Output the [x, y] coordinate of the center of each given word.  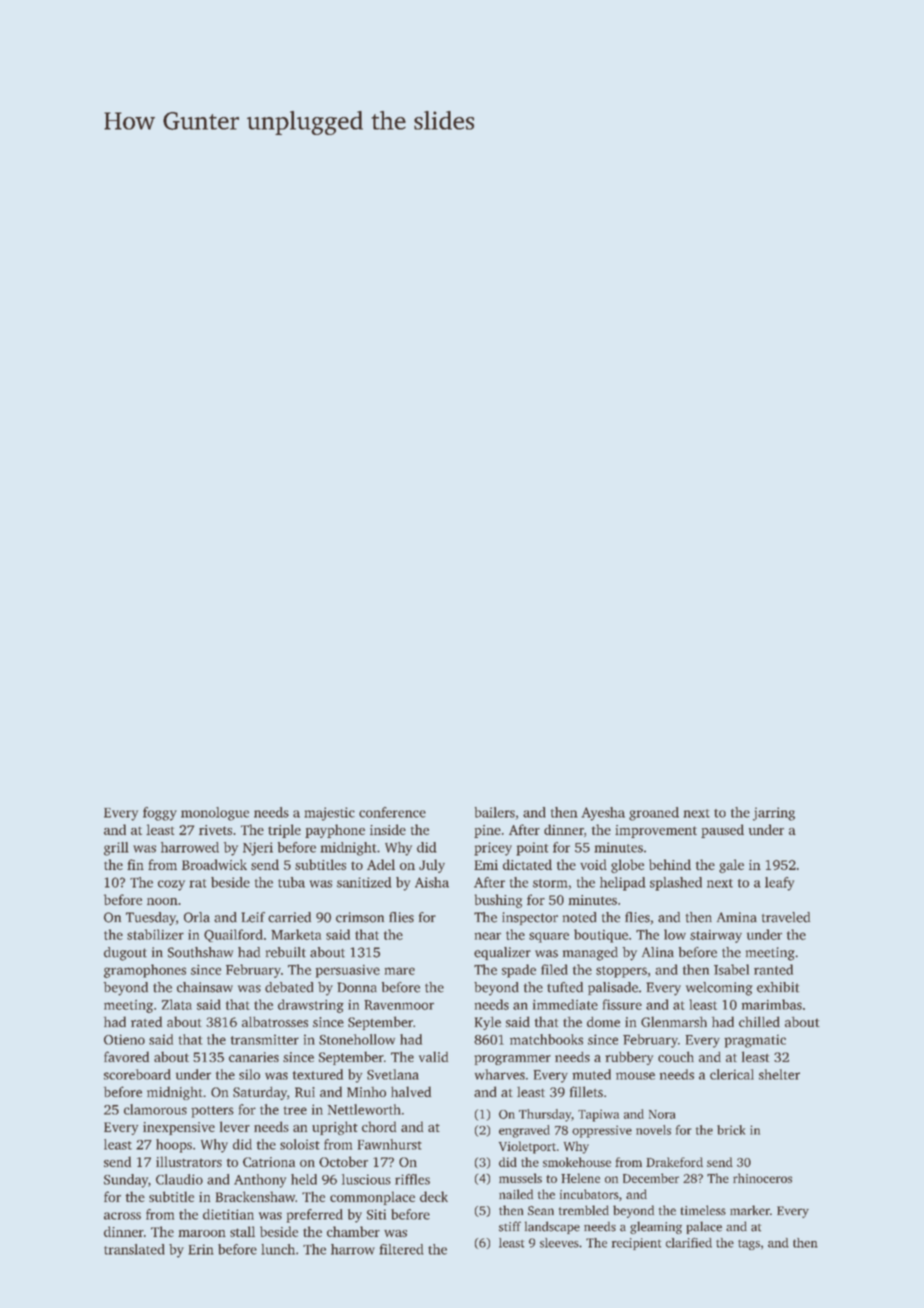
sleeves [559, 1243]
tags [749, 1245]
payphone [335, 831]
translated [134, 1249]
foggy [160, 814]
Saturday [260, 1093]
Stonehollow [357, 1039]
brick [731, 1130]
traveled [786, 917]
